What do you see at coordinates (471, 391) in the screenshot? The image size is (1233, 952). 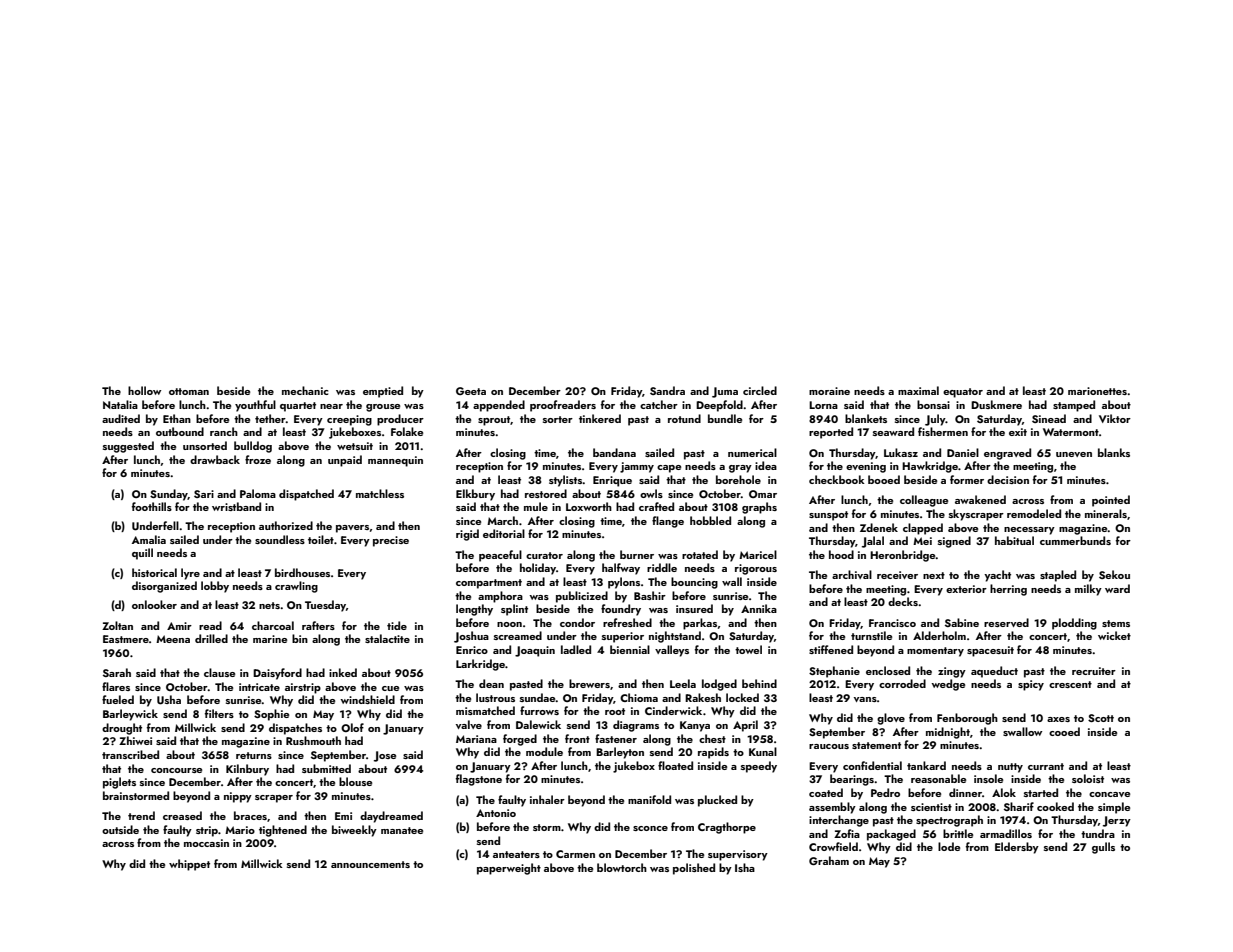 I see `Geeta` at bounding box center [471, 391].
